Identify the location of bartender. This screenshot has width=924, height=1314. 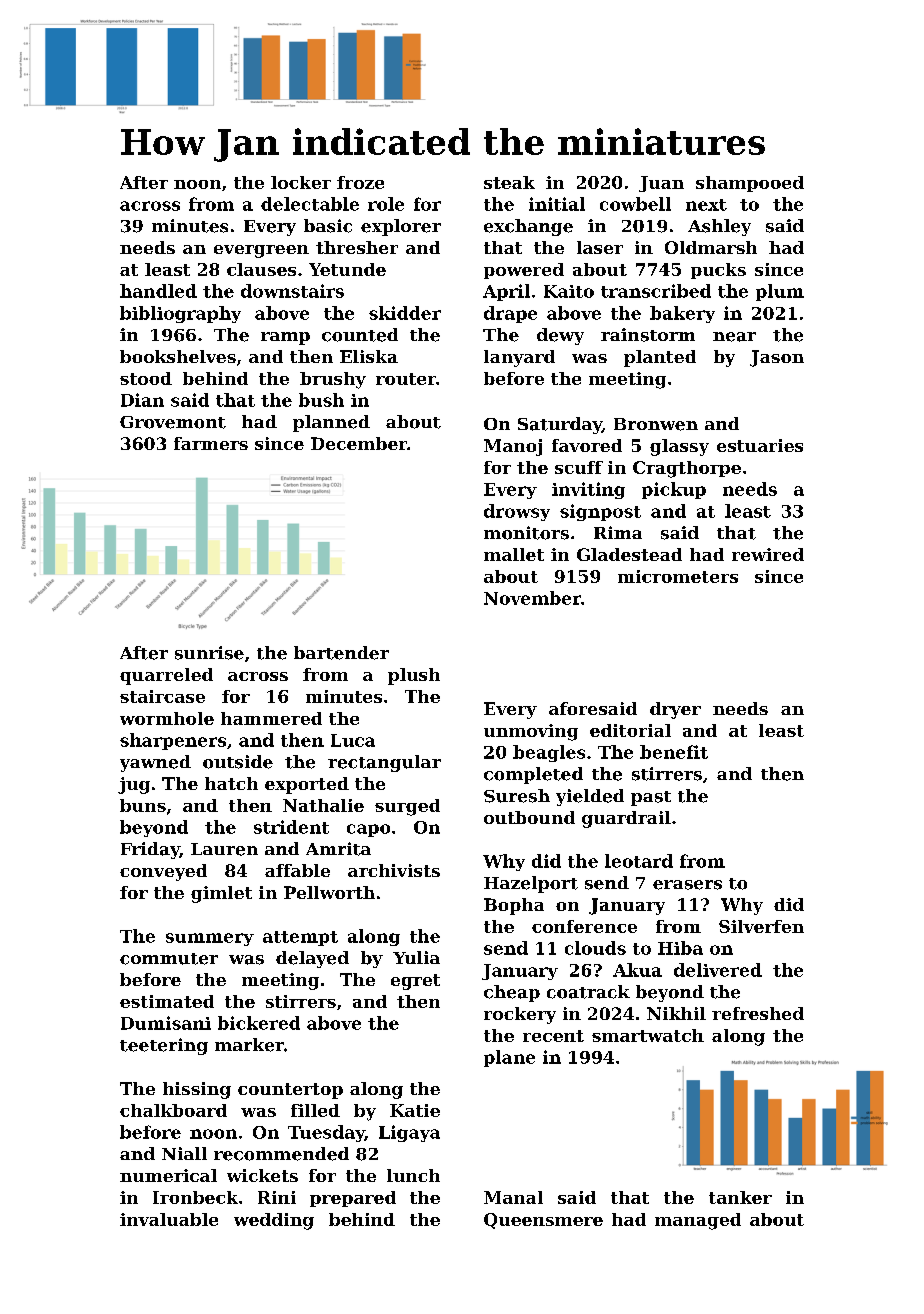
(341, 653).
